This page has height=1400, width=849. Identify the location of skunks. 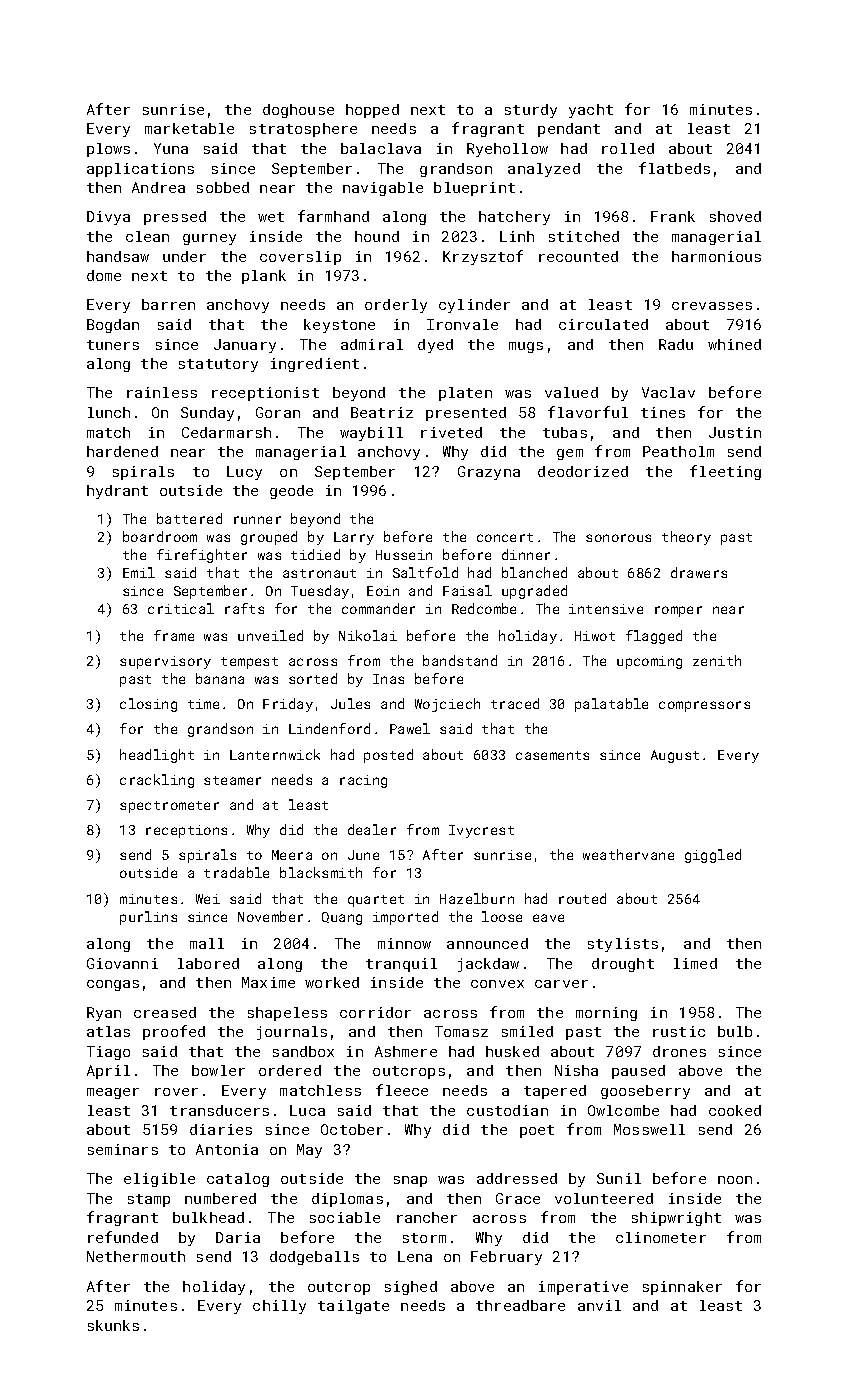
(113, 1325).
